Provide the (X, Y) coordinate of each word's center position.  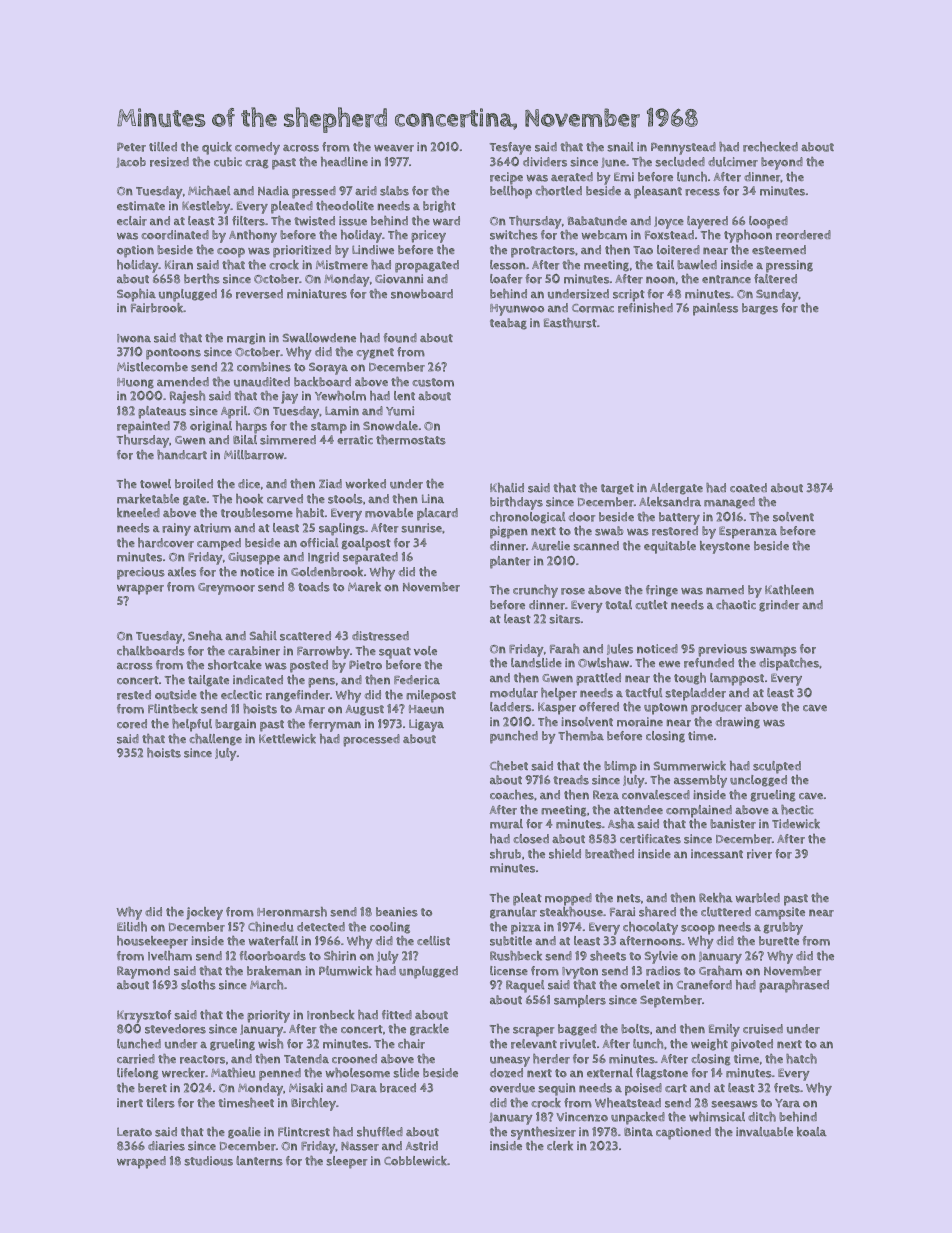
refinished (645, 308)
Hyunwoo (517, 310)
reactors (202, 1059)
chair (411, 1044)
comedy (257, 148)
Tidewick (796, 824)
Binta (638, 1131)
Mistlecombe (152, 367)
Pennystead (683, 148)
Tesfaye (510, 148)
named (725, 590)
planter (510, 562)
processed (371, 740)
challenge (215, 740)
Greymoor (226, 589)
